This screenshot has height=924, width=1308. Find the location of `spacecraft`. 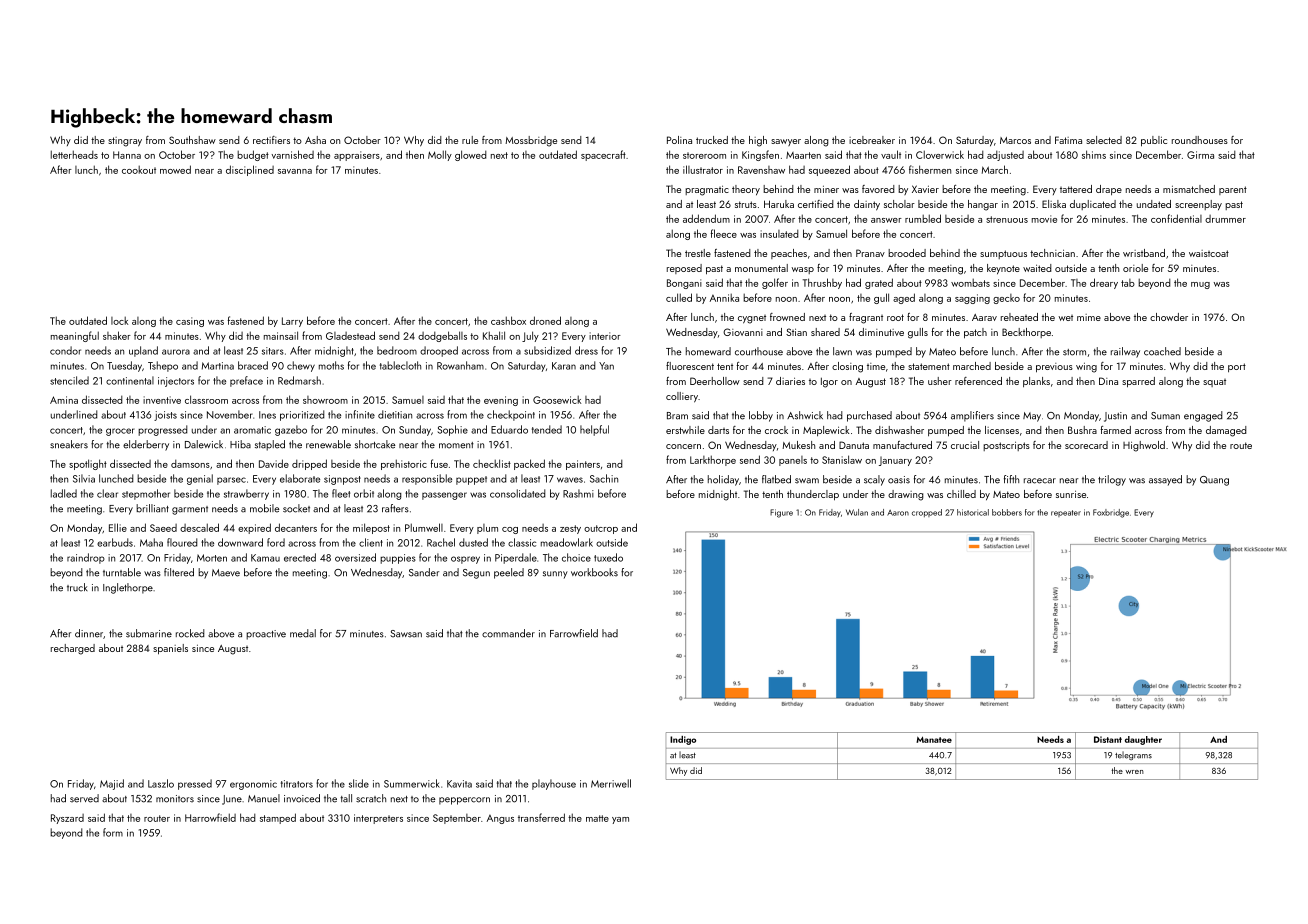

spacecraft is located at coordinates (603, 155).
